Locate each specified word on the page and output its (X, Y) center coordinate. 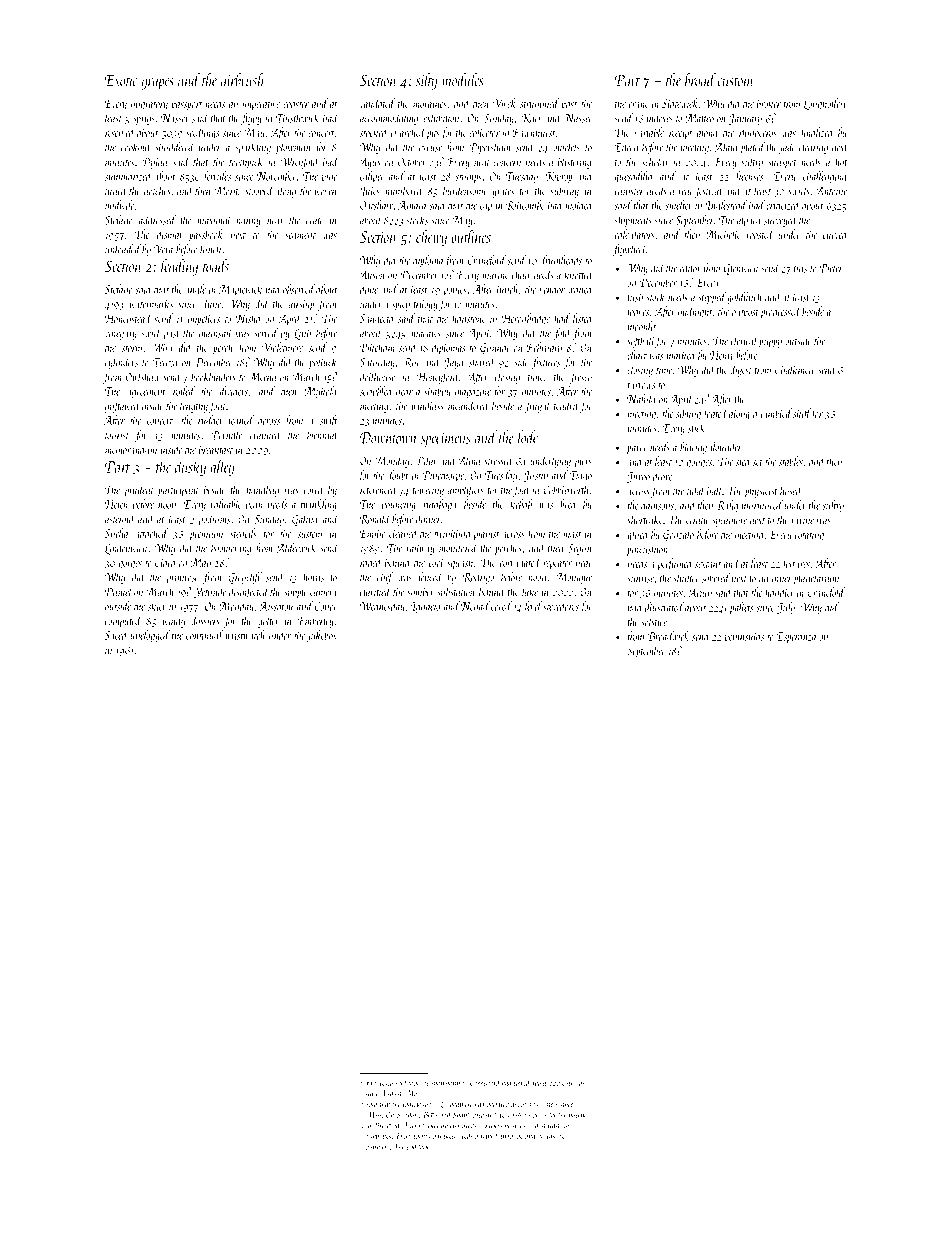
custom (736, 82)
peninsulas (744, 637)
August (391, 1094)
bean (254, 504)
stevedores (561, 606)
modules (463, 80)
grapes (157, 84)
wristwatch (245, 635)
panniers (377, 1148)
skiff (802, 414)
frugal (538, 406)
